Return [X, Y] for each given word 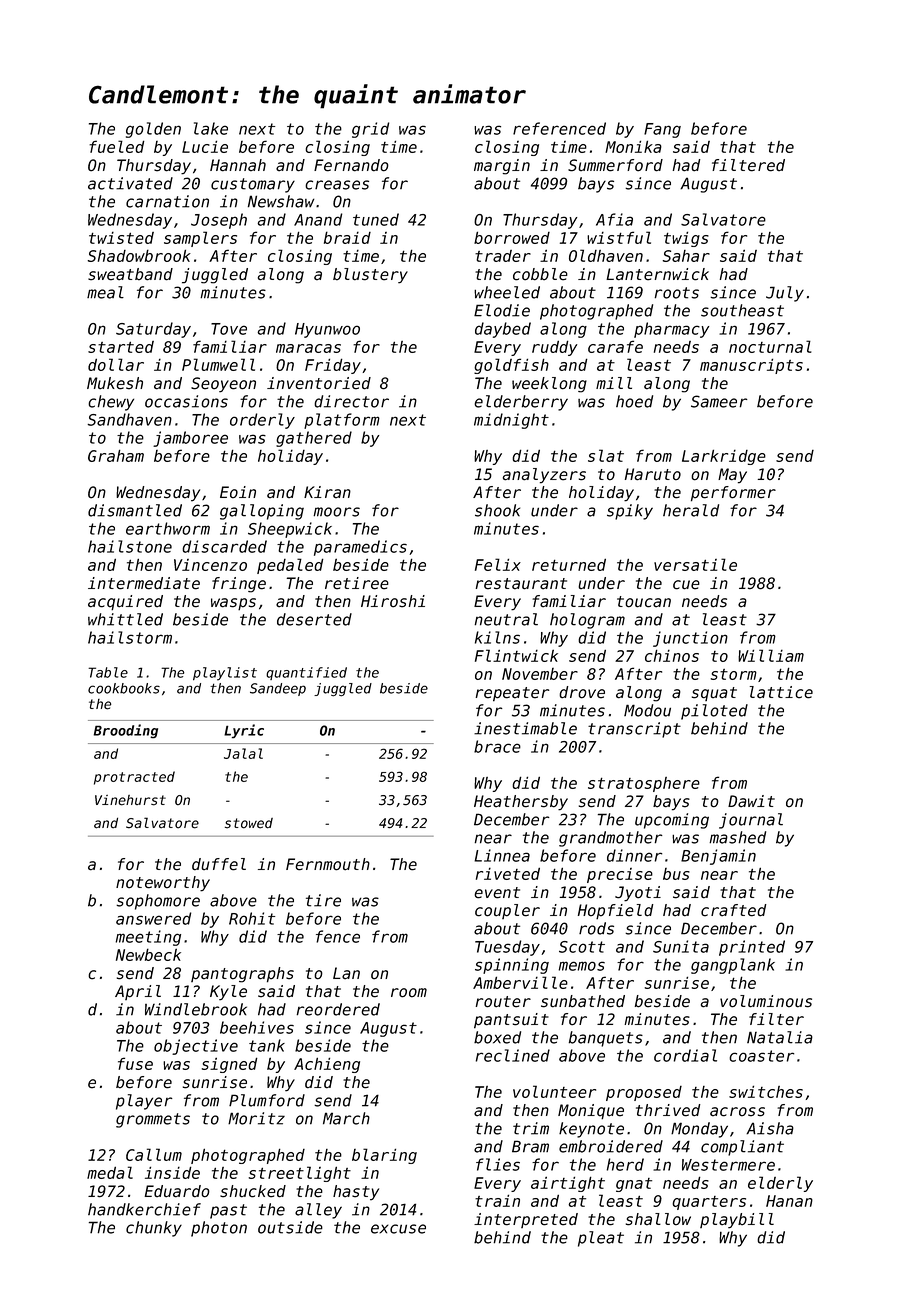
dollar [116, 364]
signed [229, 1065]
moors [336, 512]
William [771, 655]
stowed [249, 823]
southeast [742, 310]
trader [503, 256]
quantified [306, 673]
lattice [781, 692]
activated [130, 183]
